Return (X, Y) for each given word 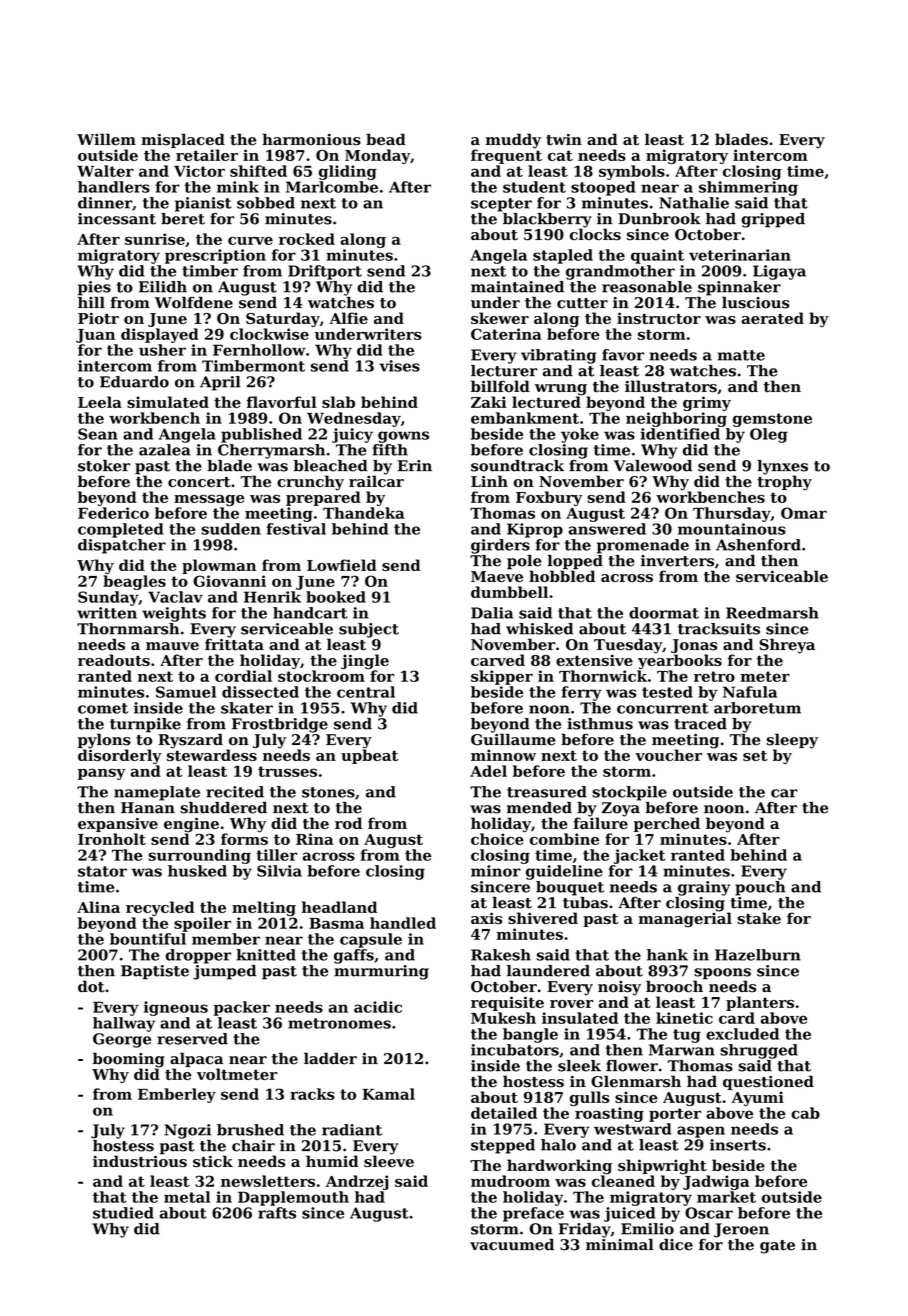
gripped (773, 220)
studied (123, 1213)
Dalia (492, 613)
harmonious (311, 139)
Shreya (787, 646)
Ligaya (779, 272)
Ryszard (190, 741)
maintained (517, 287)
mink (238, 187)
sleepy (792, 741)
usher (162, 350)
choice (497, 839)
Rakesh (501, 955)
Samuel (186, 692)
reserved (192, 1039)
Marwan (682, 1050)
